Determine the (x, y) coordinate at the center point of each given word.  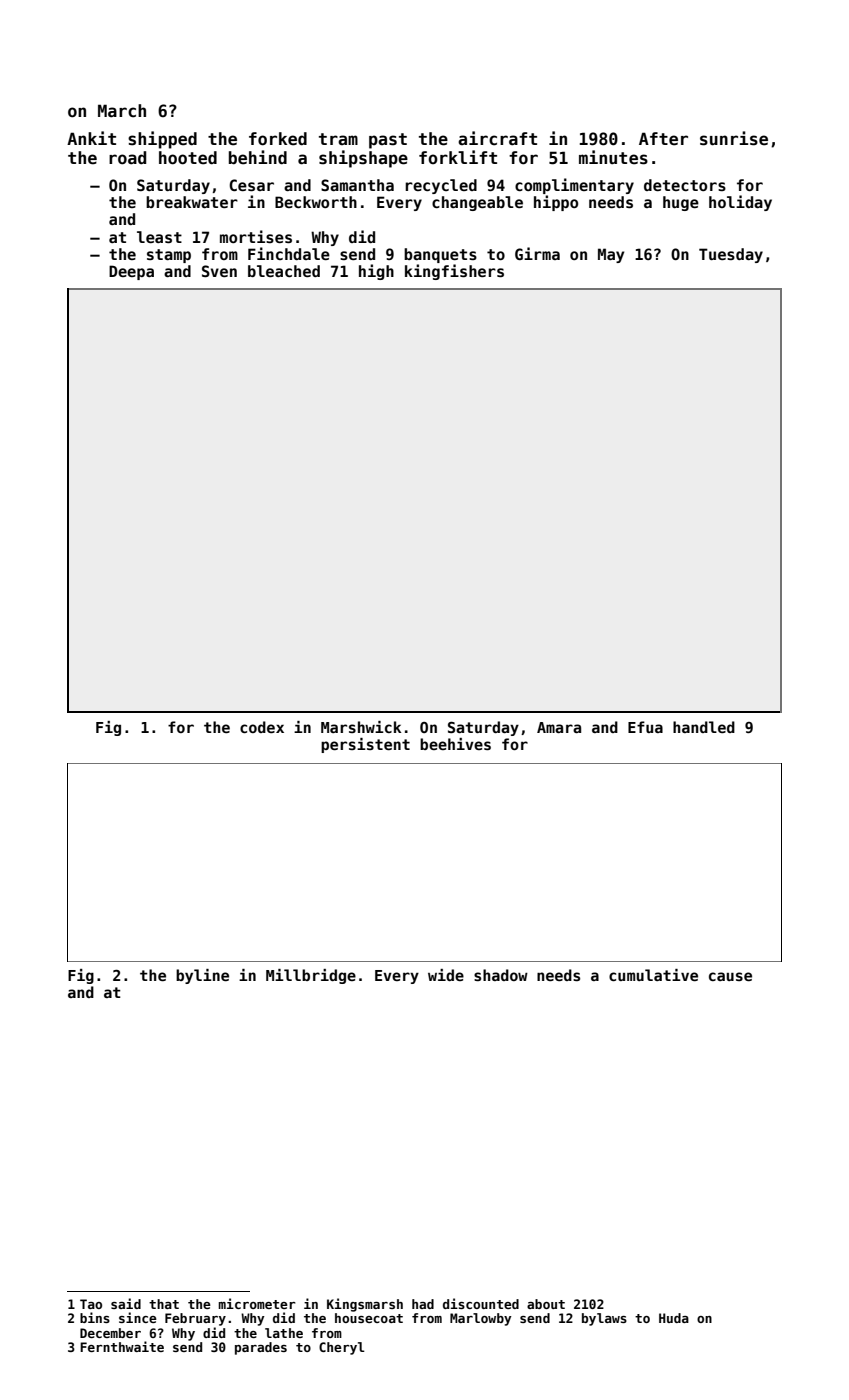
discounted (481, 1303)
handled (704, 727)
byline (202, 976)
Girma (537, 253)
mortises (256, 236)
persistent (365, 745)
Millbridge (311, 976)
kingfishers (454, 272)
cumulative (653, 975)
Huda (674, 1318)
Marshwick (361, 727)
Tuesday (731, 255)
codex (262, 727)
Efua (645, 727)
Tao (91, 1304)
